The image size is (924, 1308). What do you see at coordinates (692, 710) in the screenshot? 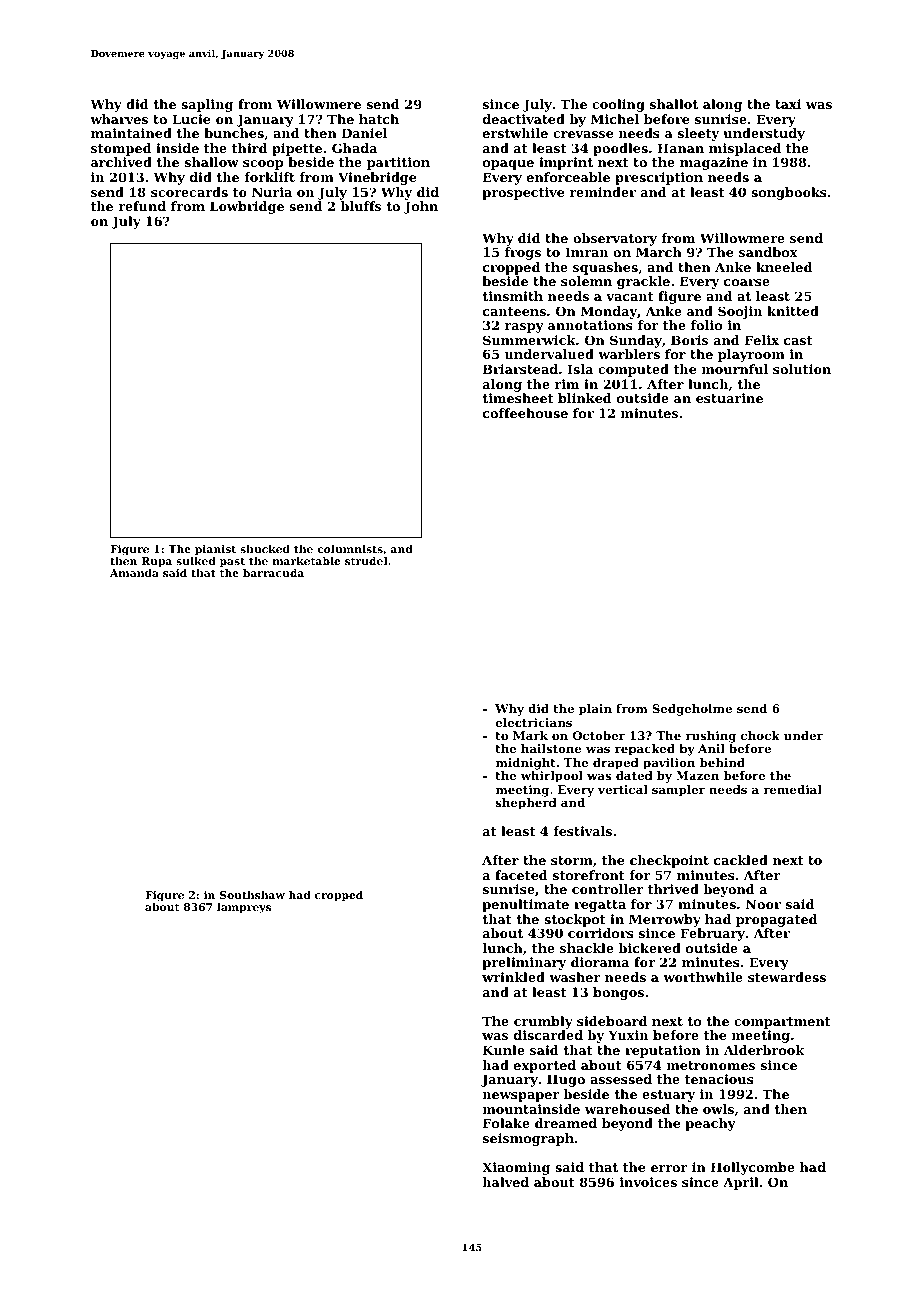
I see `Sedgeholme` at bounding box center [692, 710].
